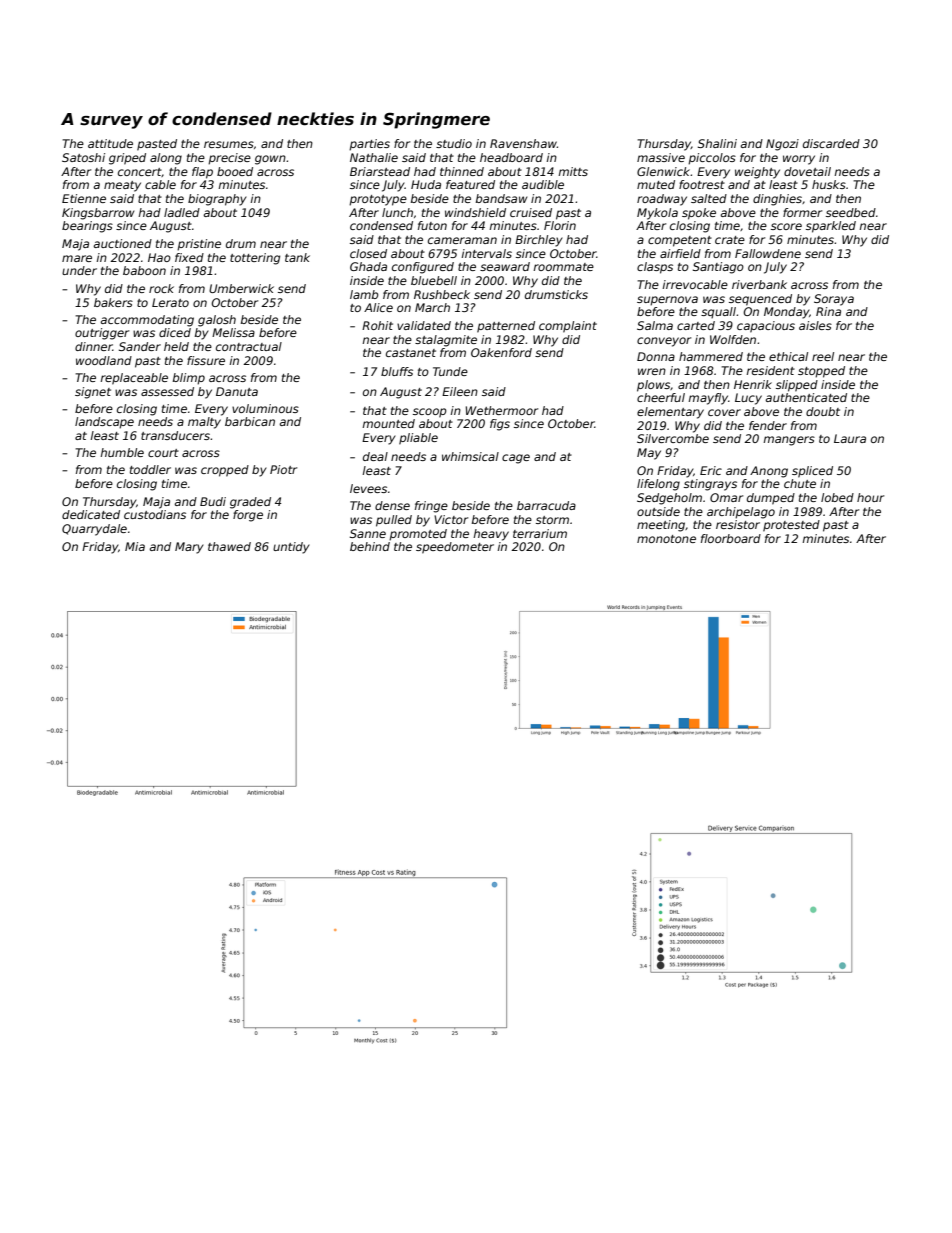 This screenshot has width=952, height=1233. I want to click on mounted, so click(388, 423).
